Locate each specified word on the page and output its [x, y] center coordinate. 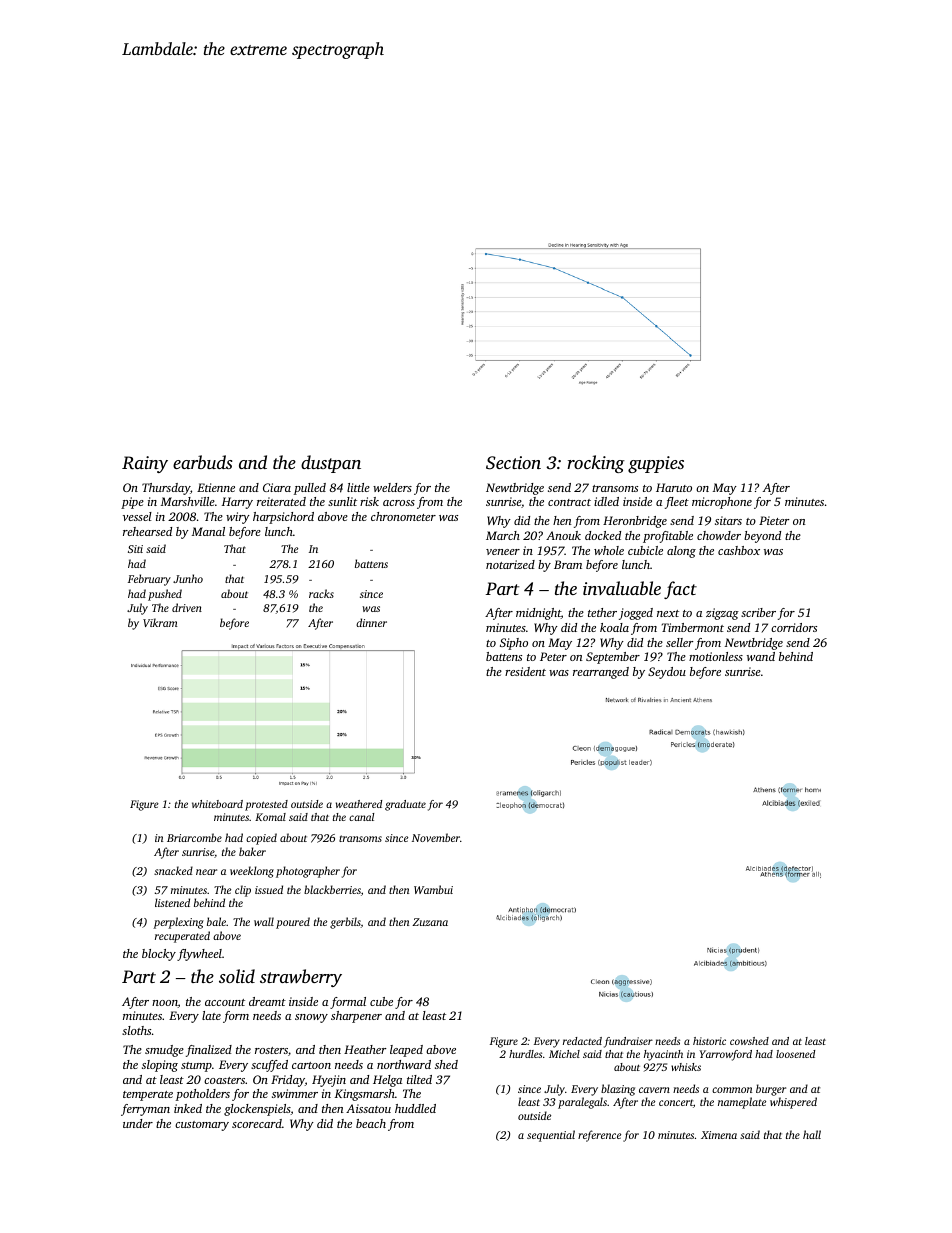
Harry [237, 503]
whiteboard [217, 804]
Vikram [160, 622]
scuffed [269, 1066]
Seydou [667, 673]
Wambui [433, 889]
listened [172, 902]
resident [525, 671]
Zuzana [430, 922]
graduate [405, 805]
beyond [762, 537]
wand [761, 656]
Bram [568, 564]
